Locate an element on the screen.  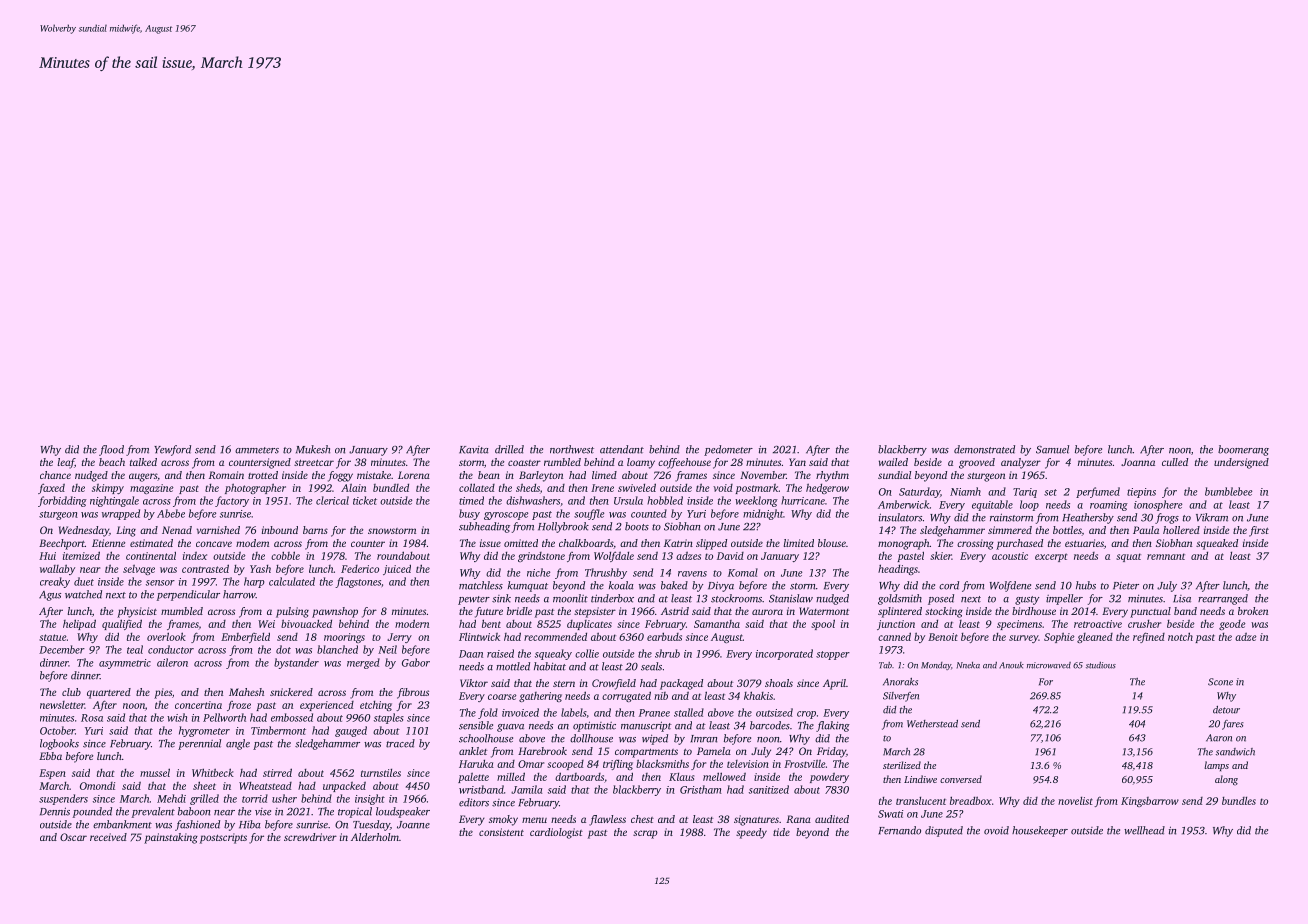
Wetherstead is located at coordinates (932, 724).
